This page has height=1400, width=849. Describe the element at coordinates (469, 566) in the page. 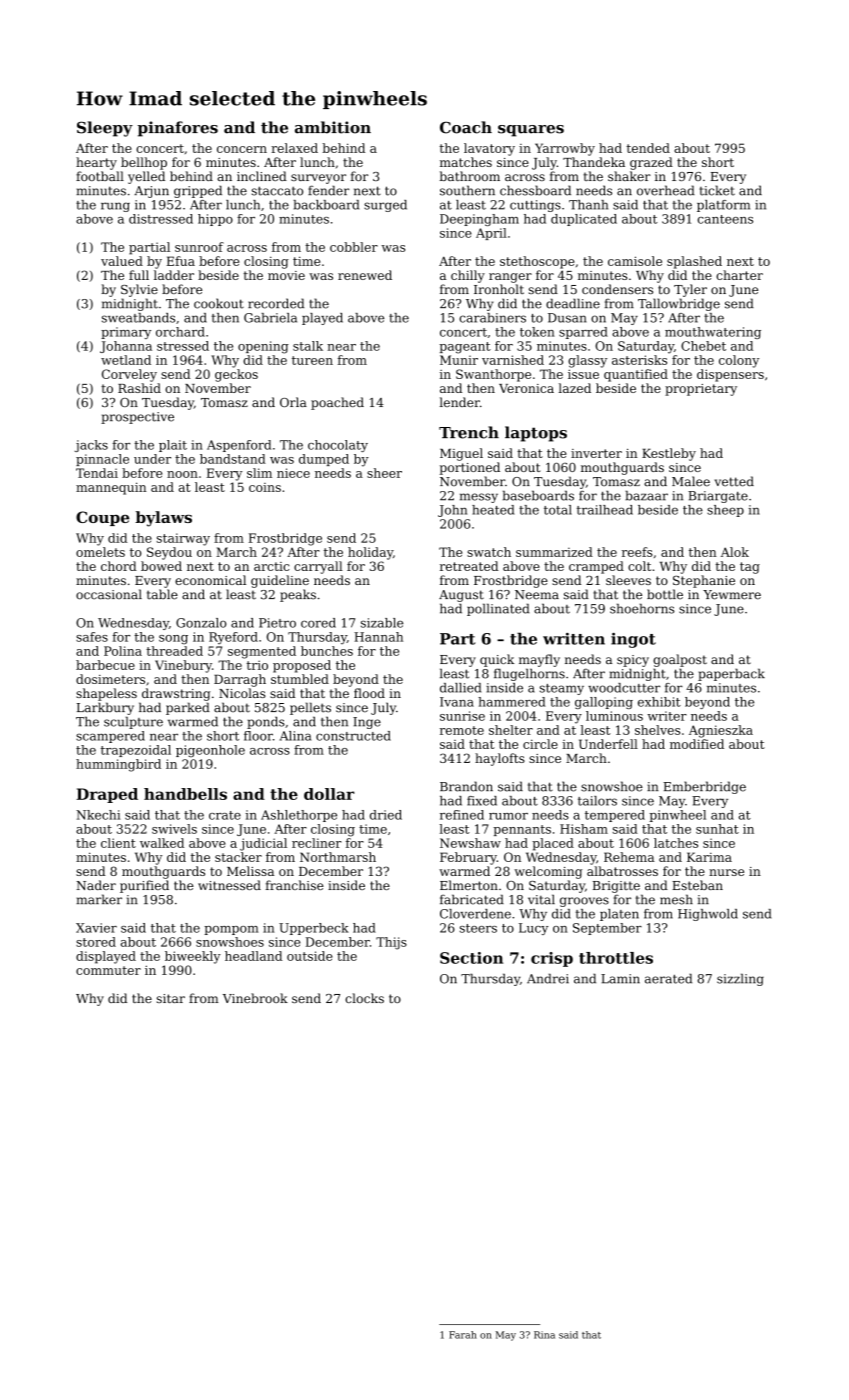

I see `retreated` at that location.
